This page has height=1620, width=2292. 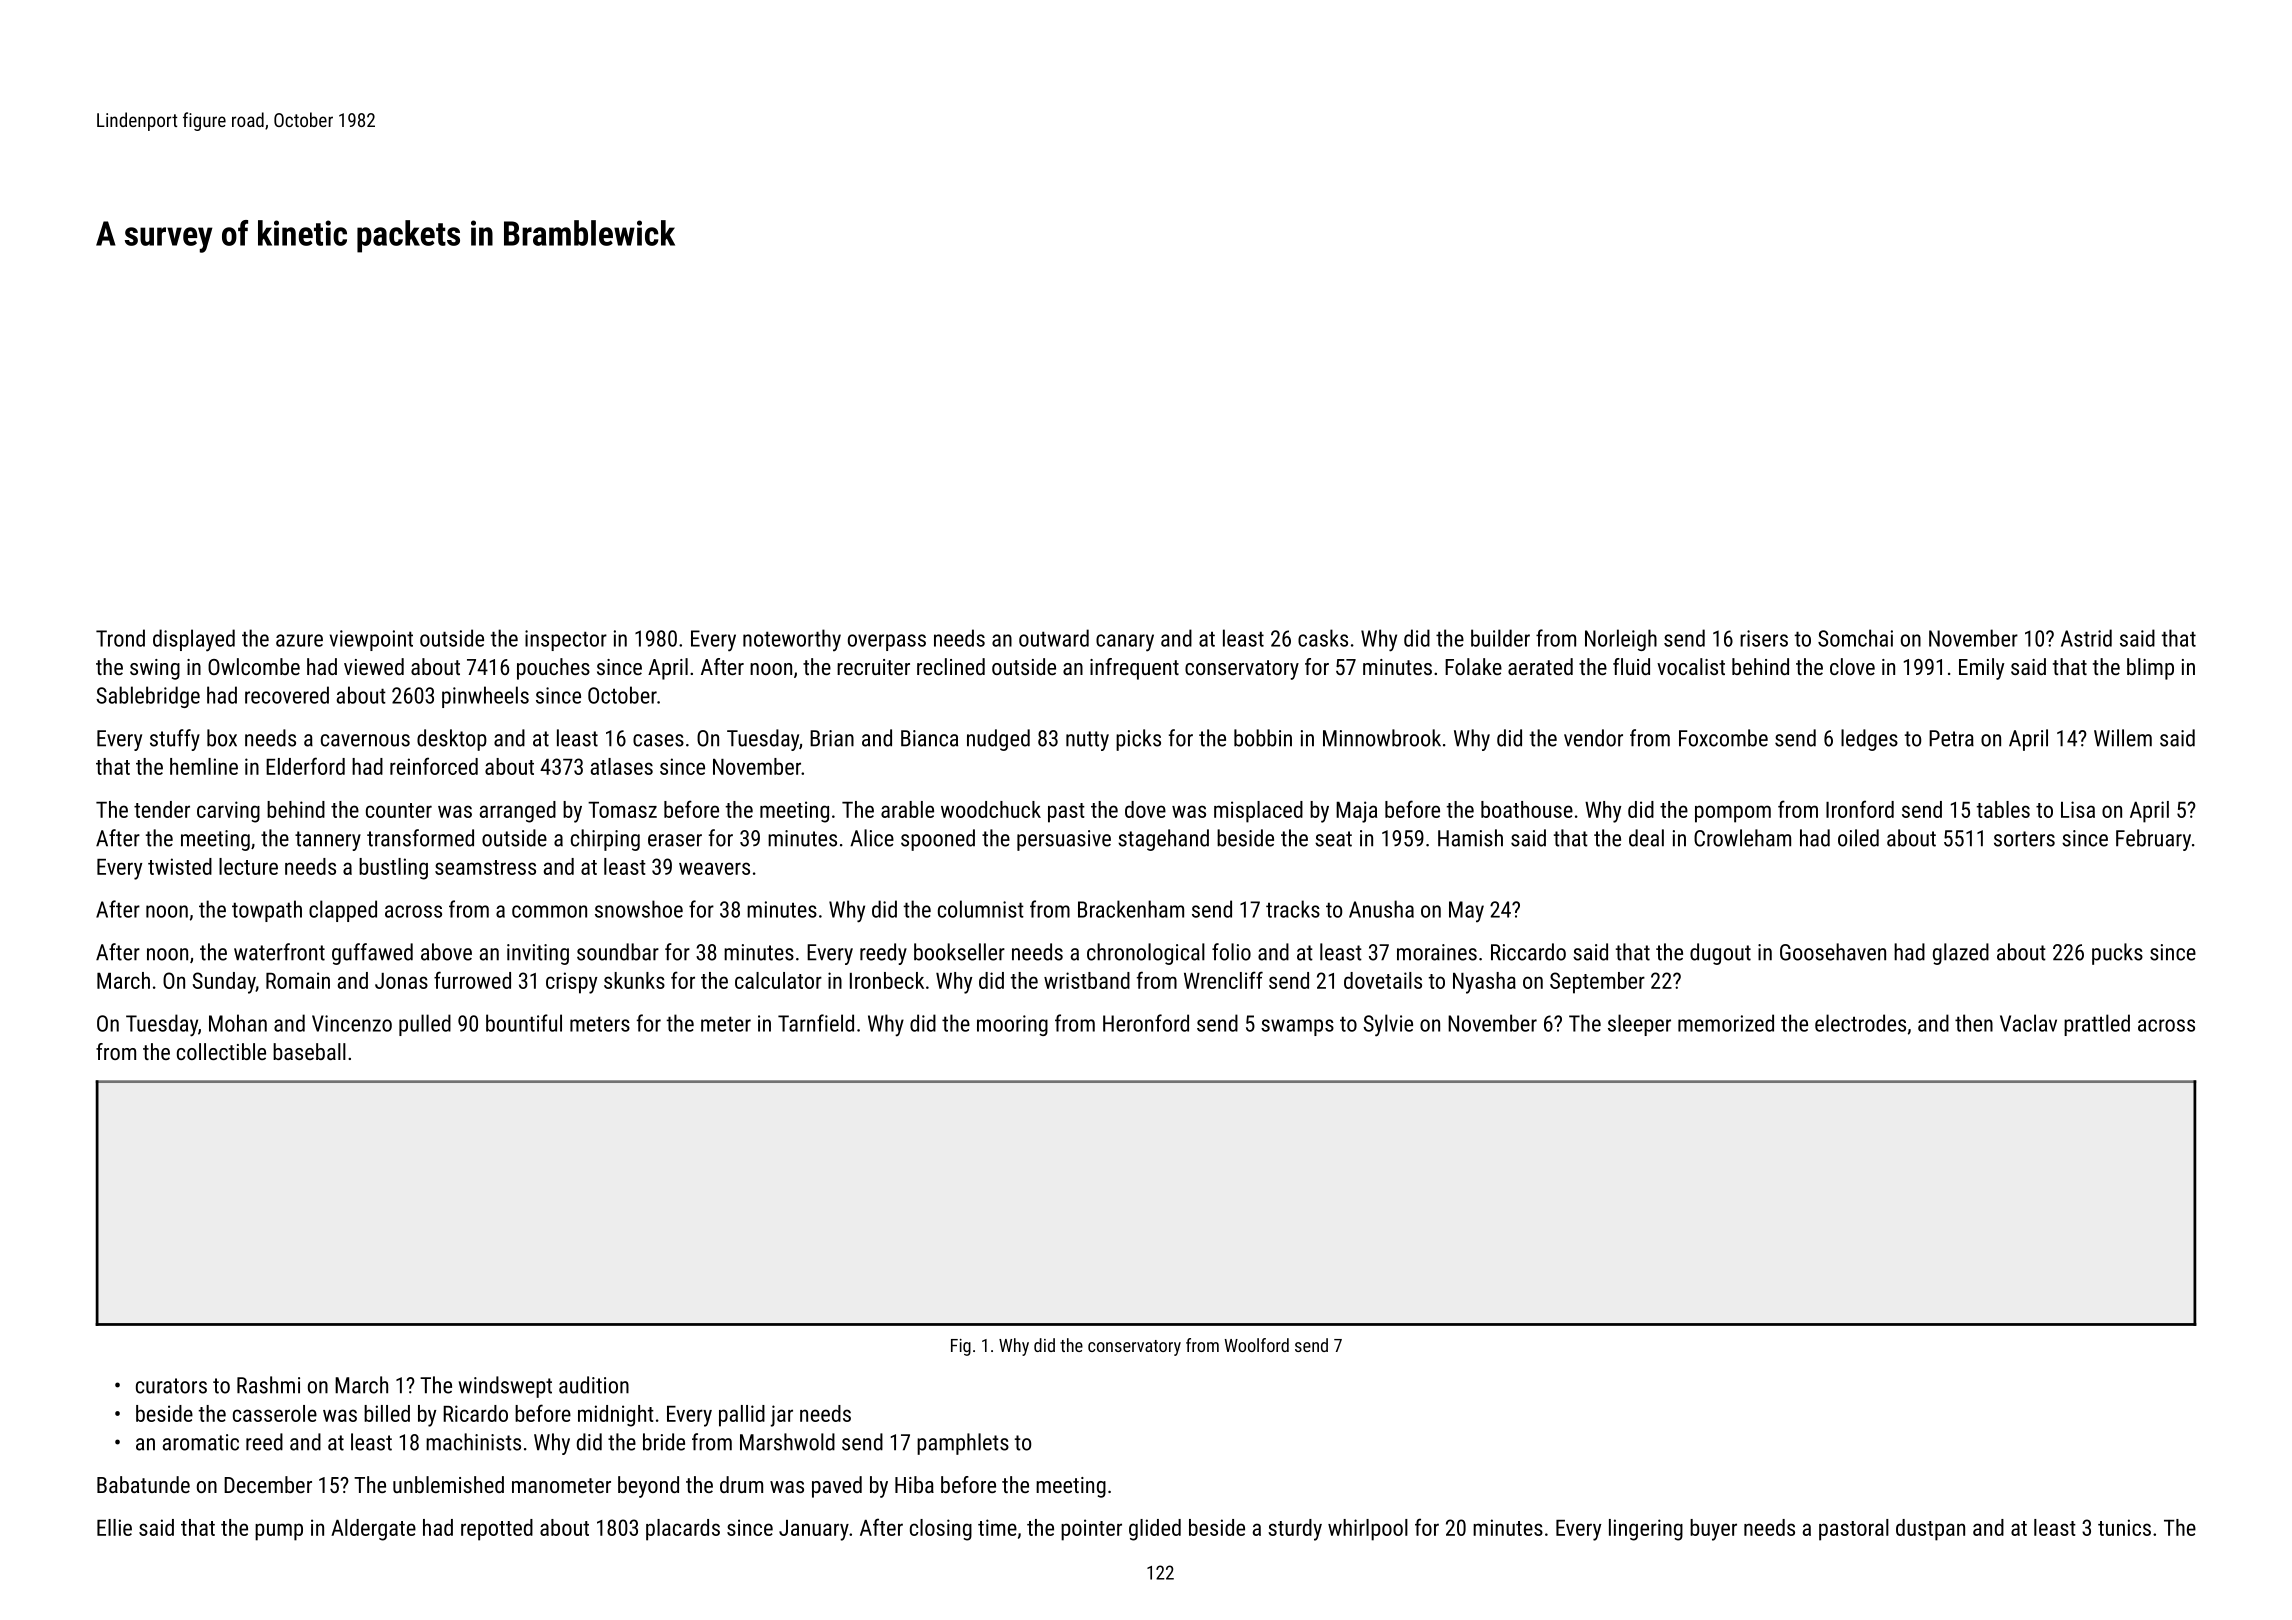 I want to click on glazed, so click(x=1961, y=954).
